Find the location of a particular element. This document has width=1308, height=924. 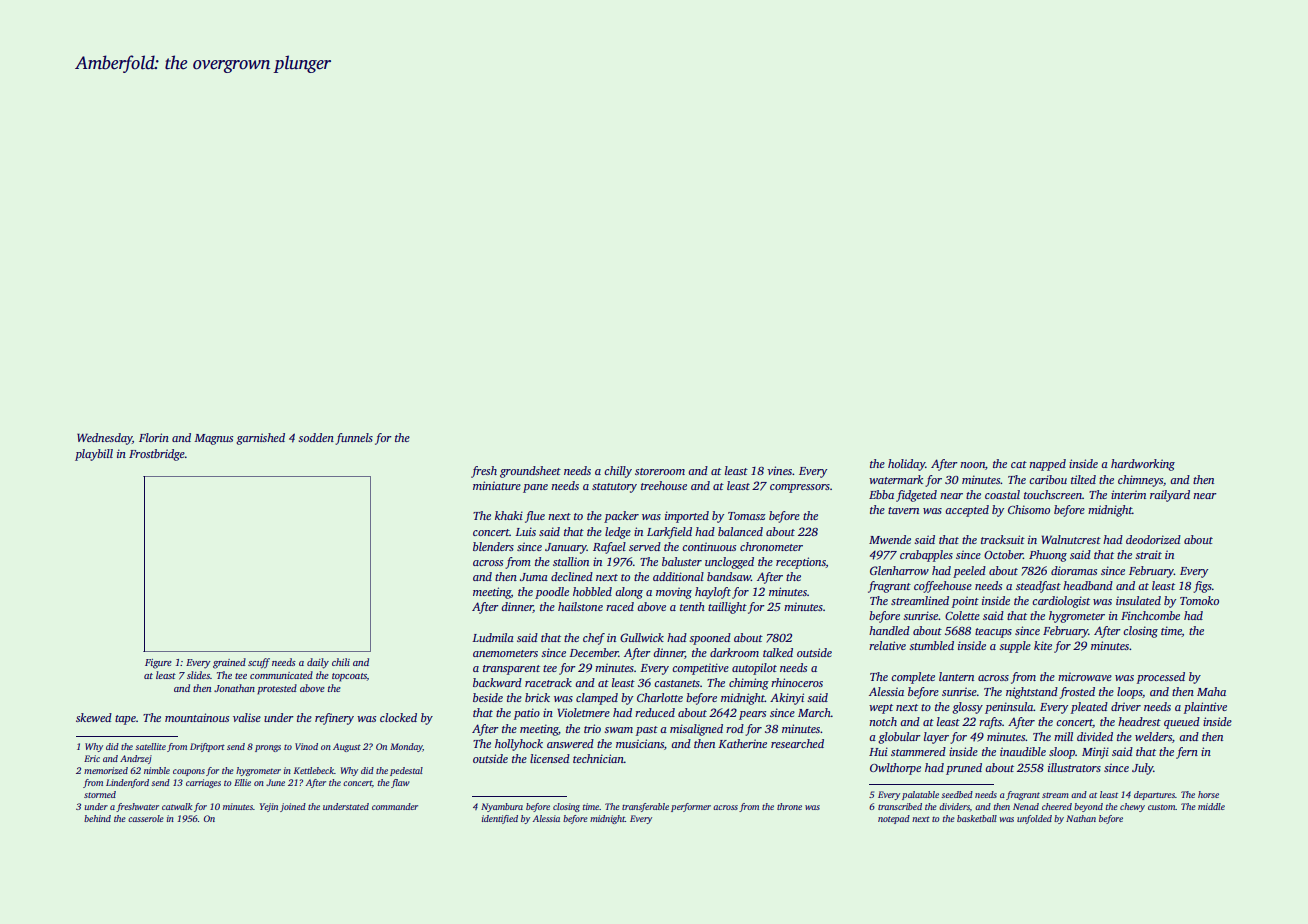

grained is located at coordinates (229, 663).
